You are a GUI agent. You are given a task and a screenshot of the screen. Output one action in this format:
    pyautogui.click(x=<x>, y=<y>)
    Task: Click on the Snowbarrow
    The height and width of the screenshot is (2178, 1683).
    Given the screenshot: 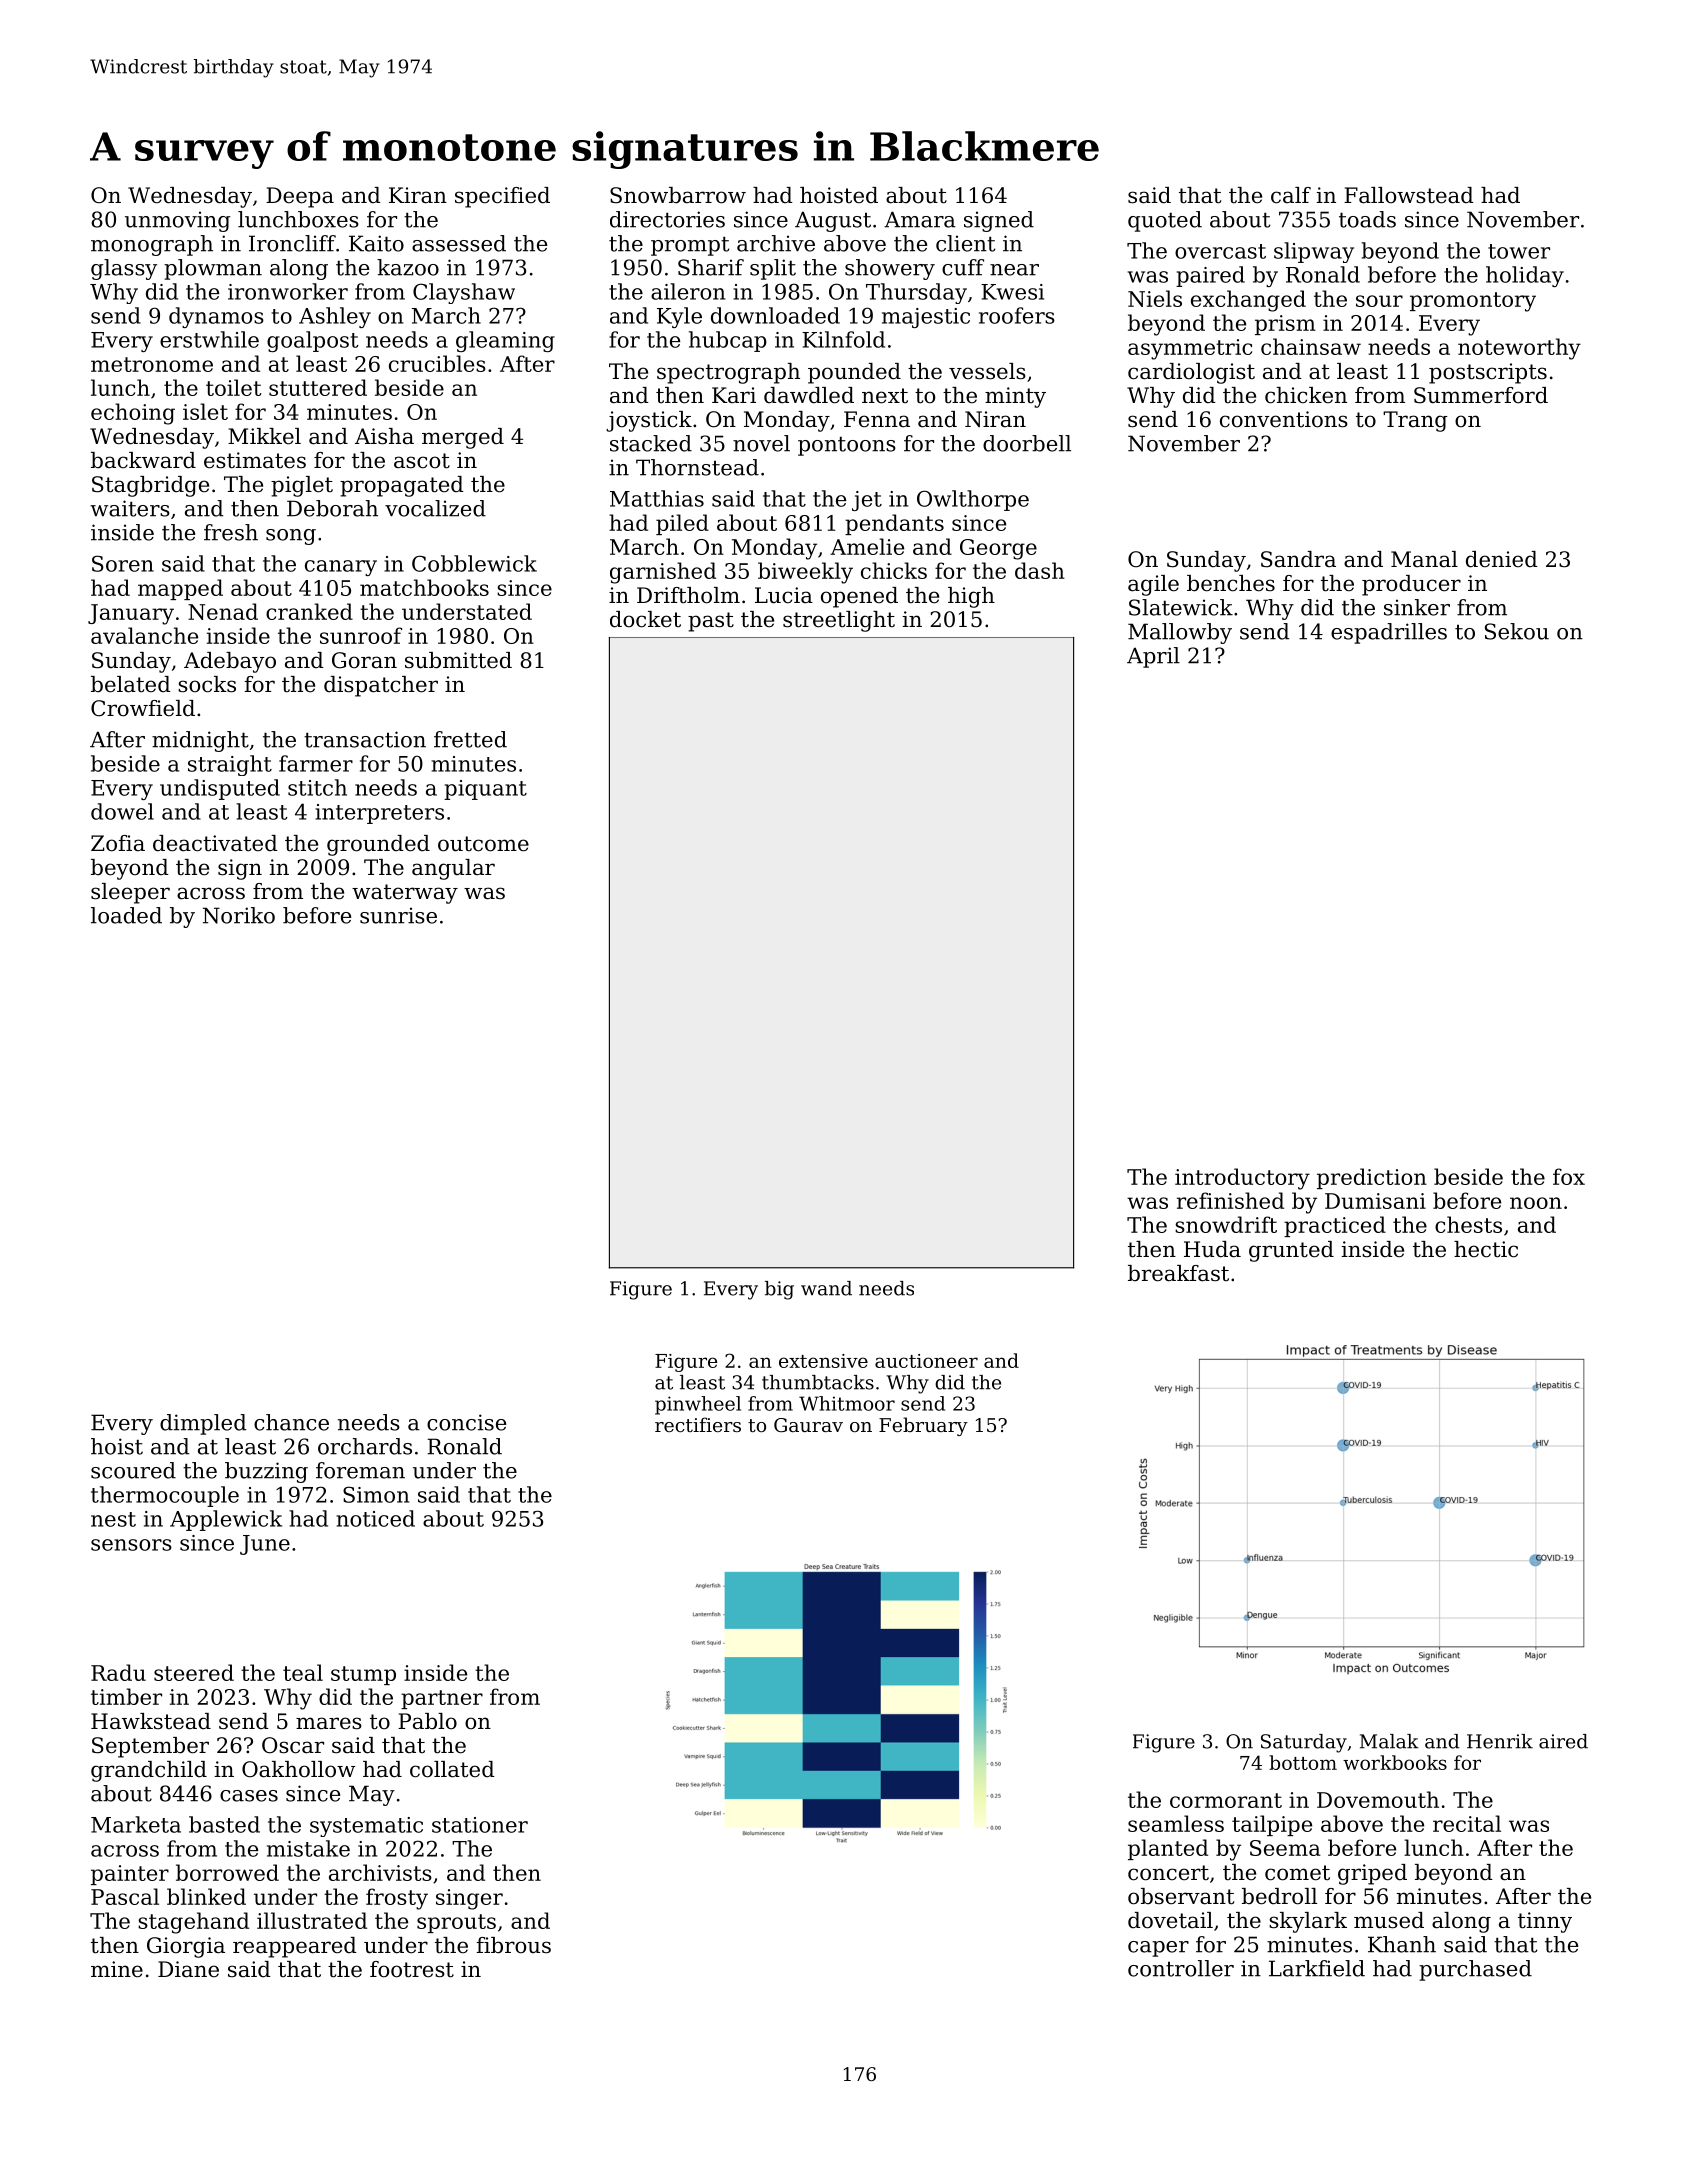 What is the action you would take?
    pyautogui.click(x=678, y=195)
